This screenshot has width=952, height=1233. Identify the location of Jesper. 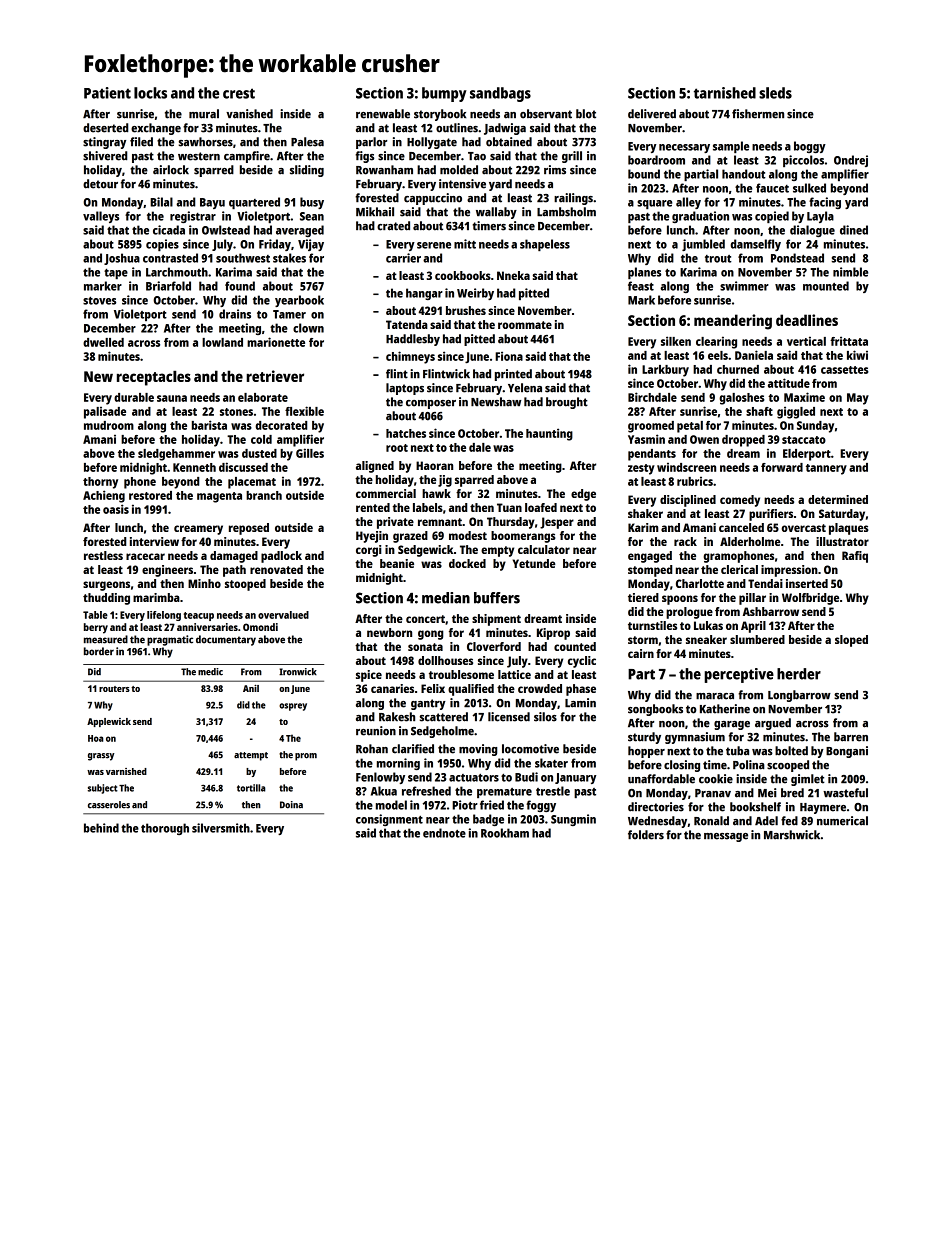
(557, 523).
